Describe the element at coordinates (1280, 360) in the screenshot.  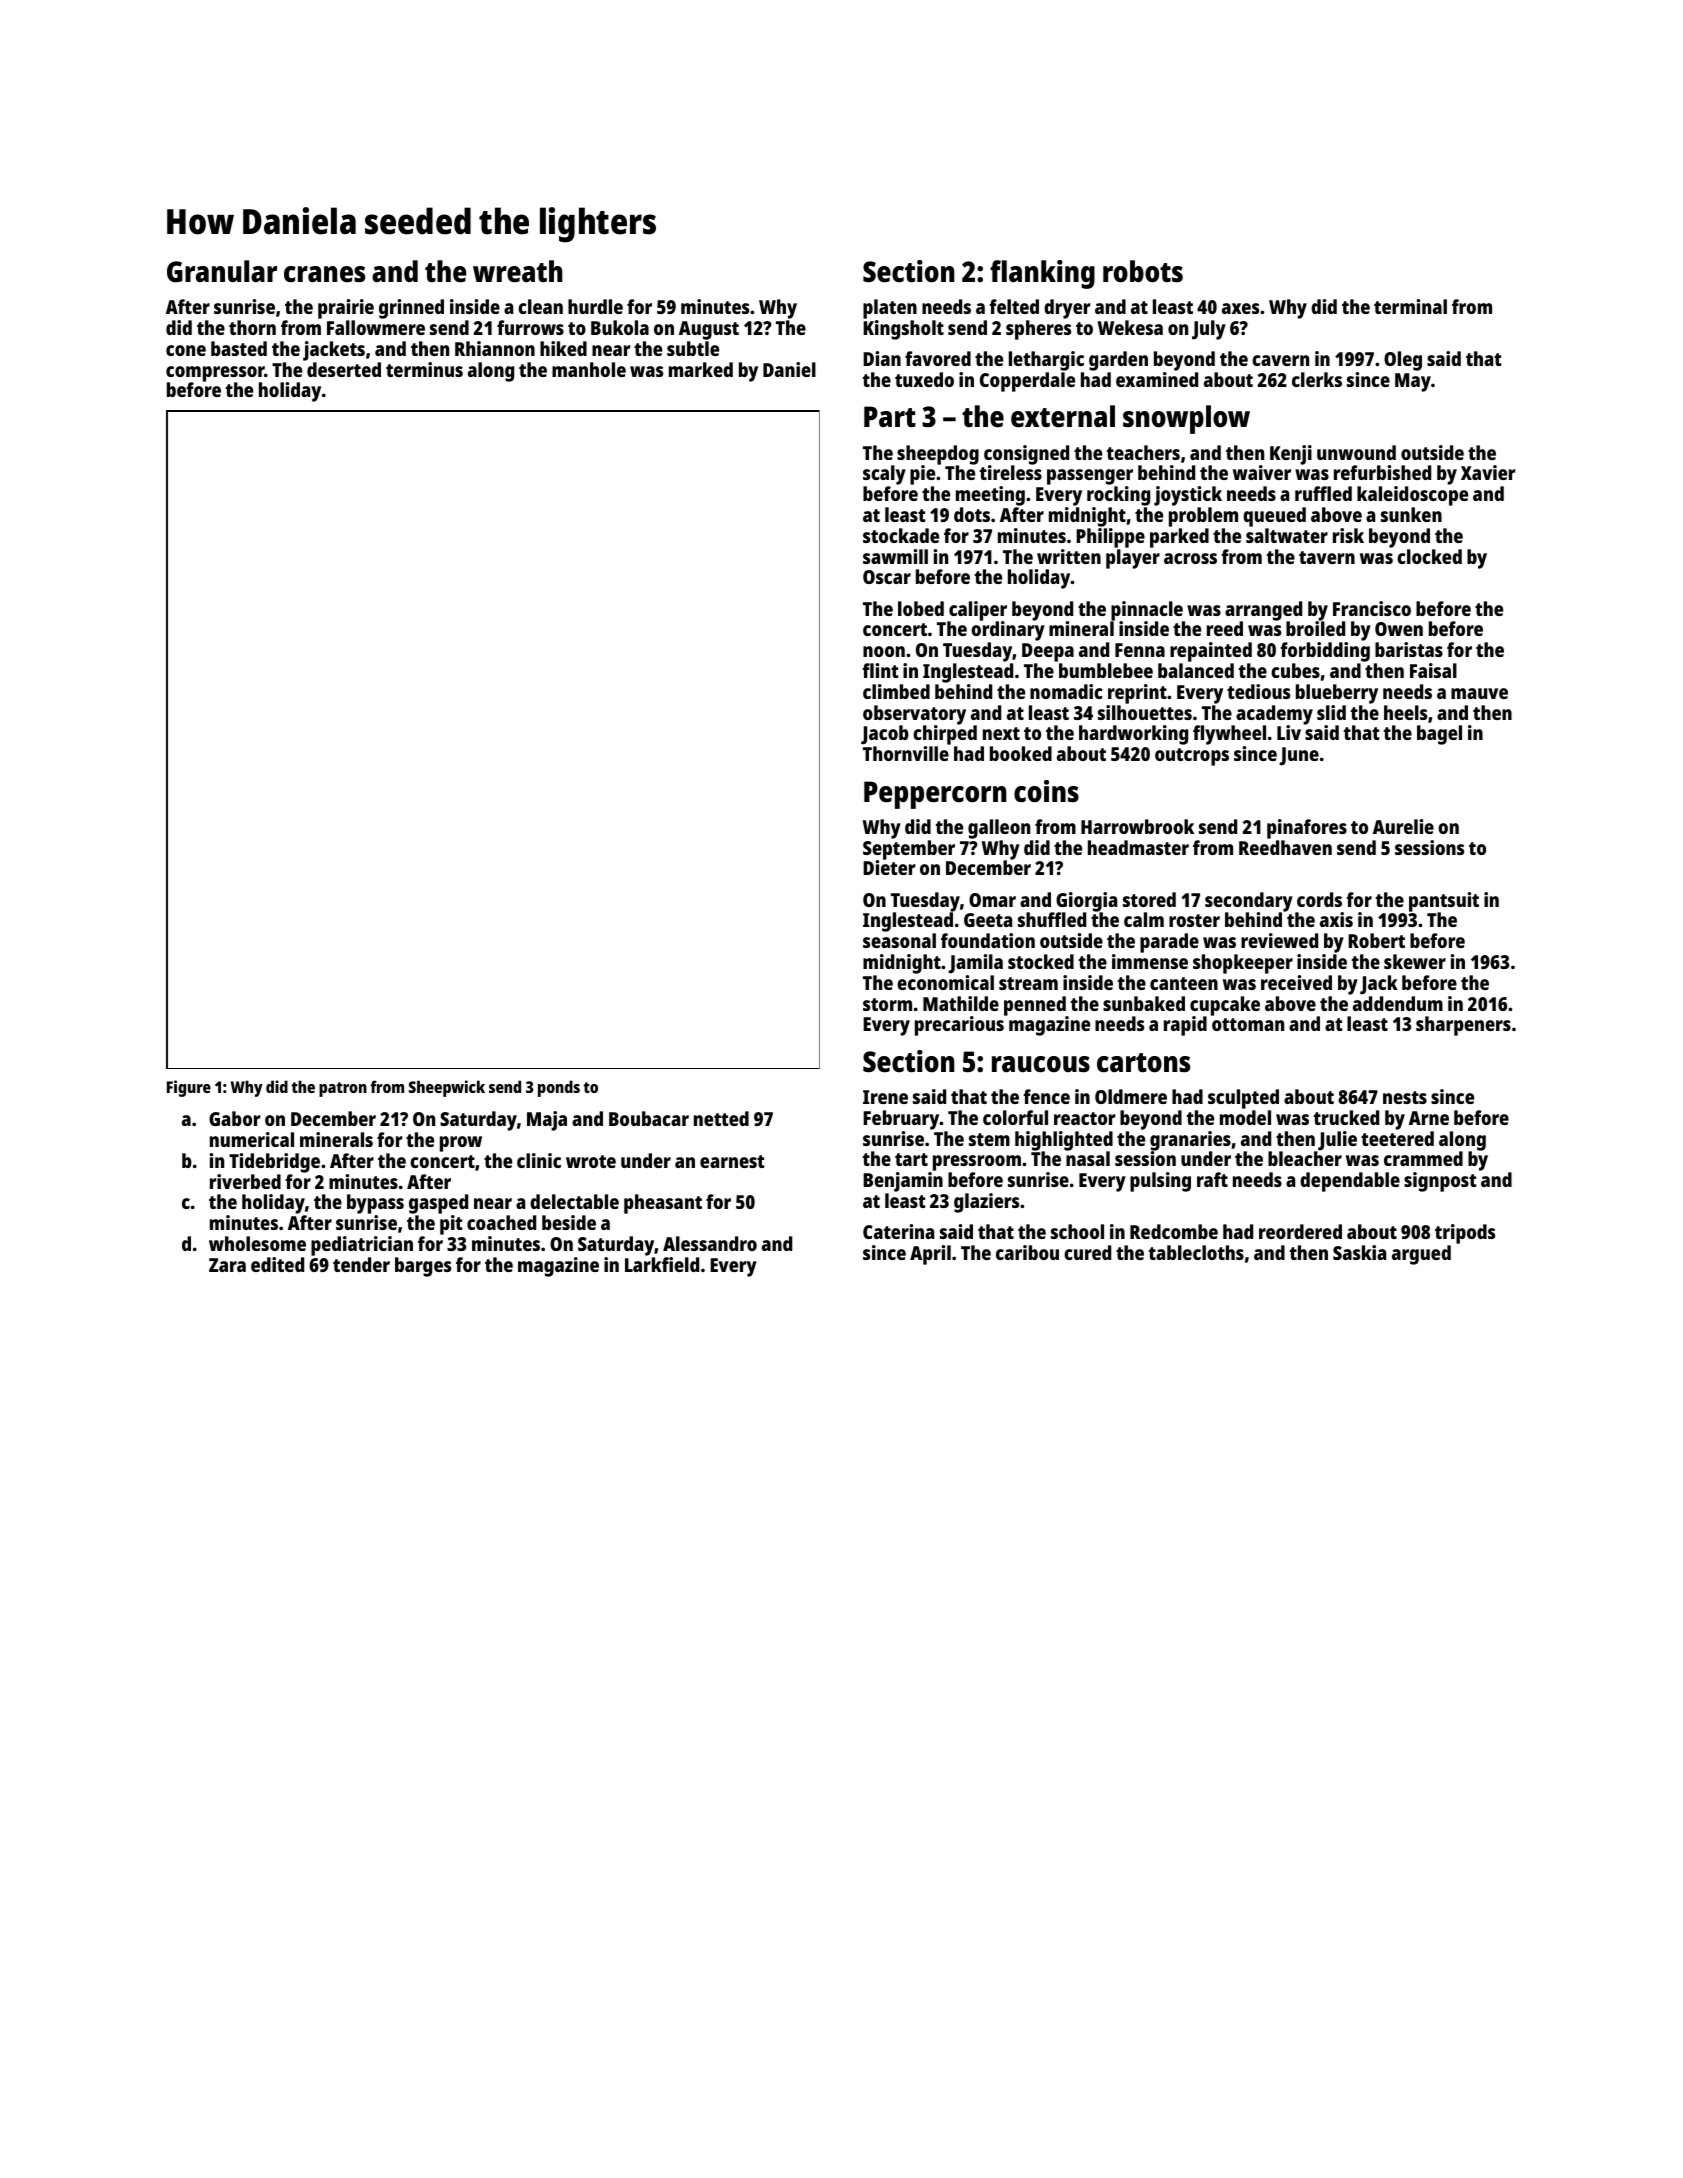
I see `cavern` at that location.
